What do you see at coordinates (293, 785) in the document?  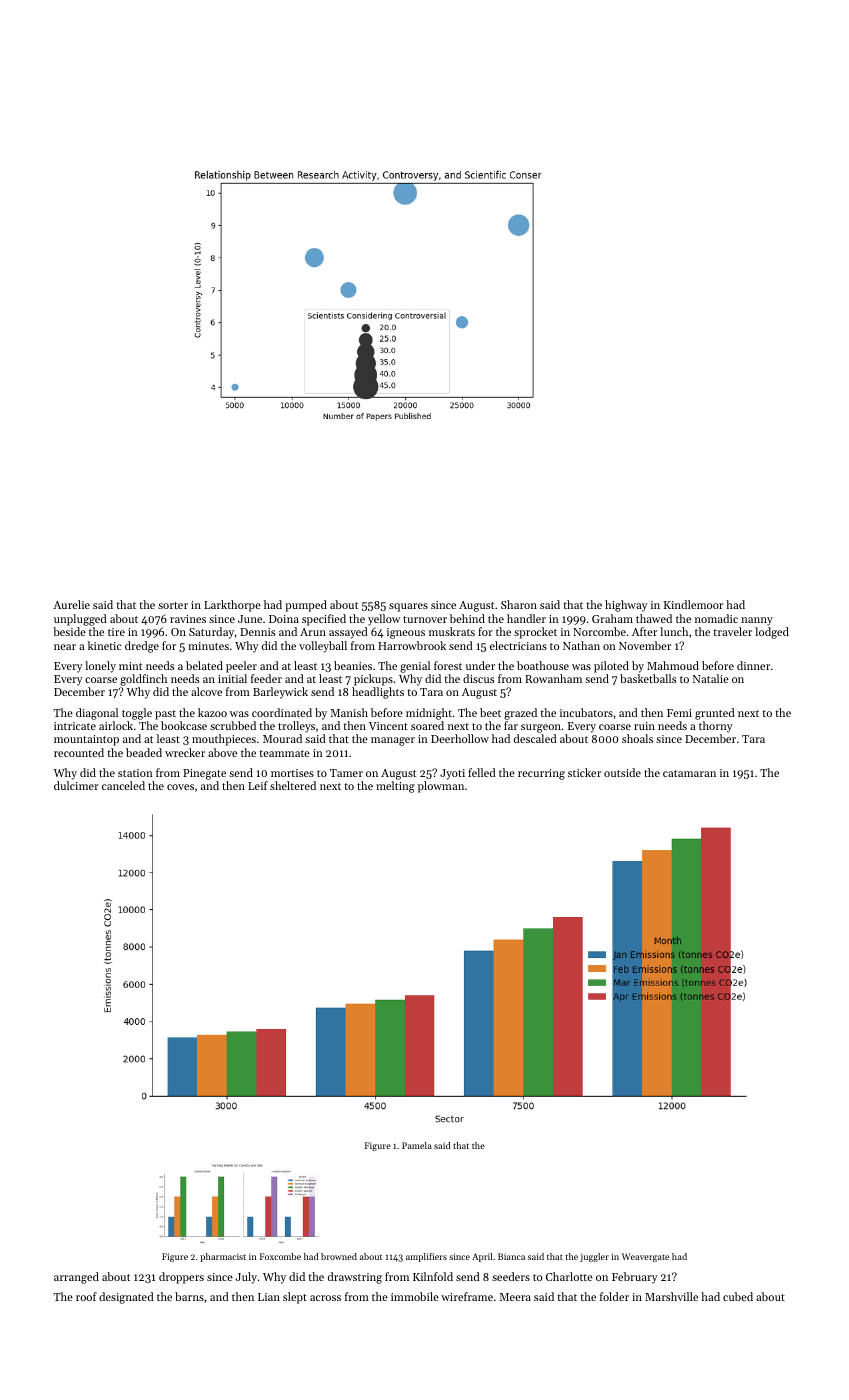 I see `sheltered` at bounding box center [293, 785].
